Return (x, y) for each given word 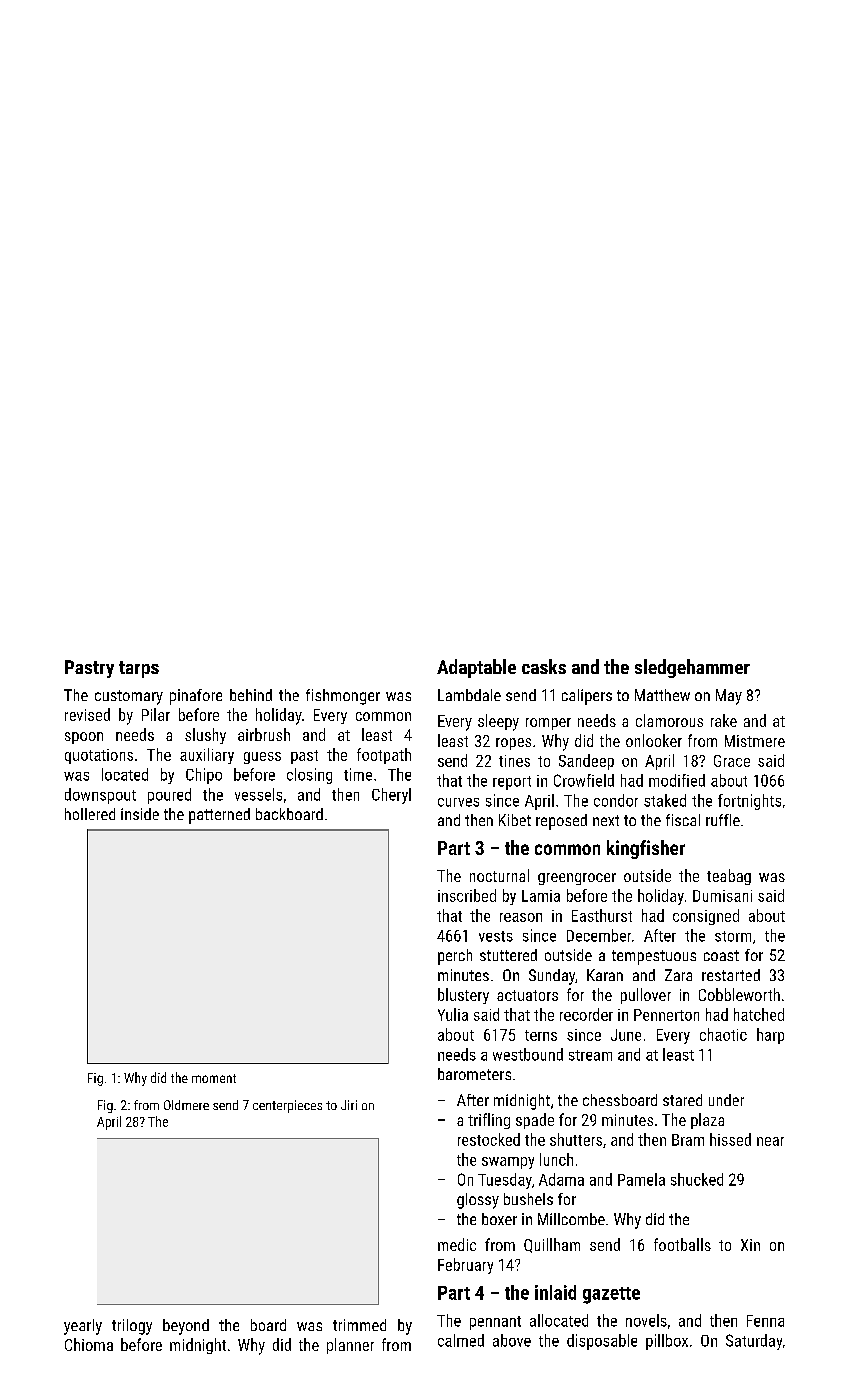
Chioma (89, 1344)
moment (214, 1078)
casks (544, 666)
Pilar (156, 714)
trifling (489, 1121)
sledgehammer (692, 668)
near (770, 1141)
